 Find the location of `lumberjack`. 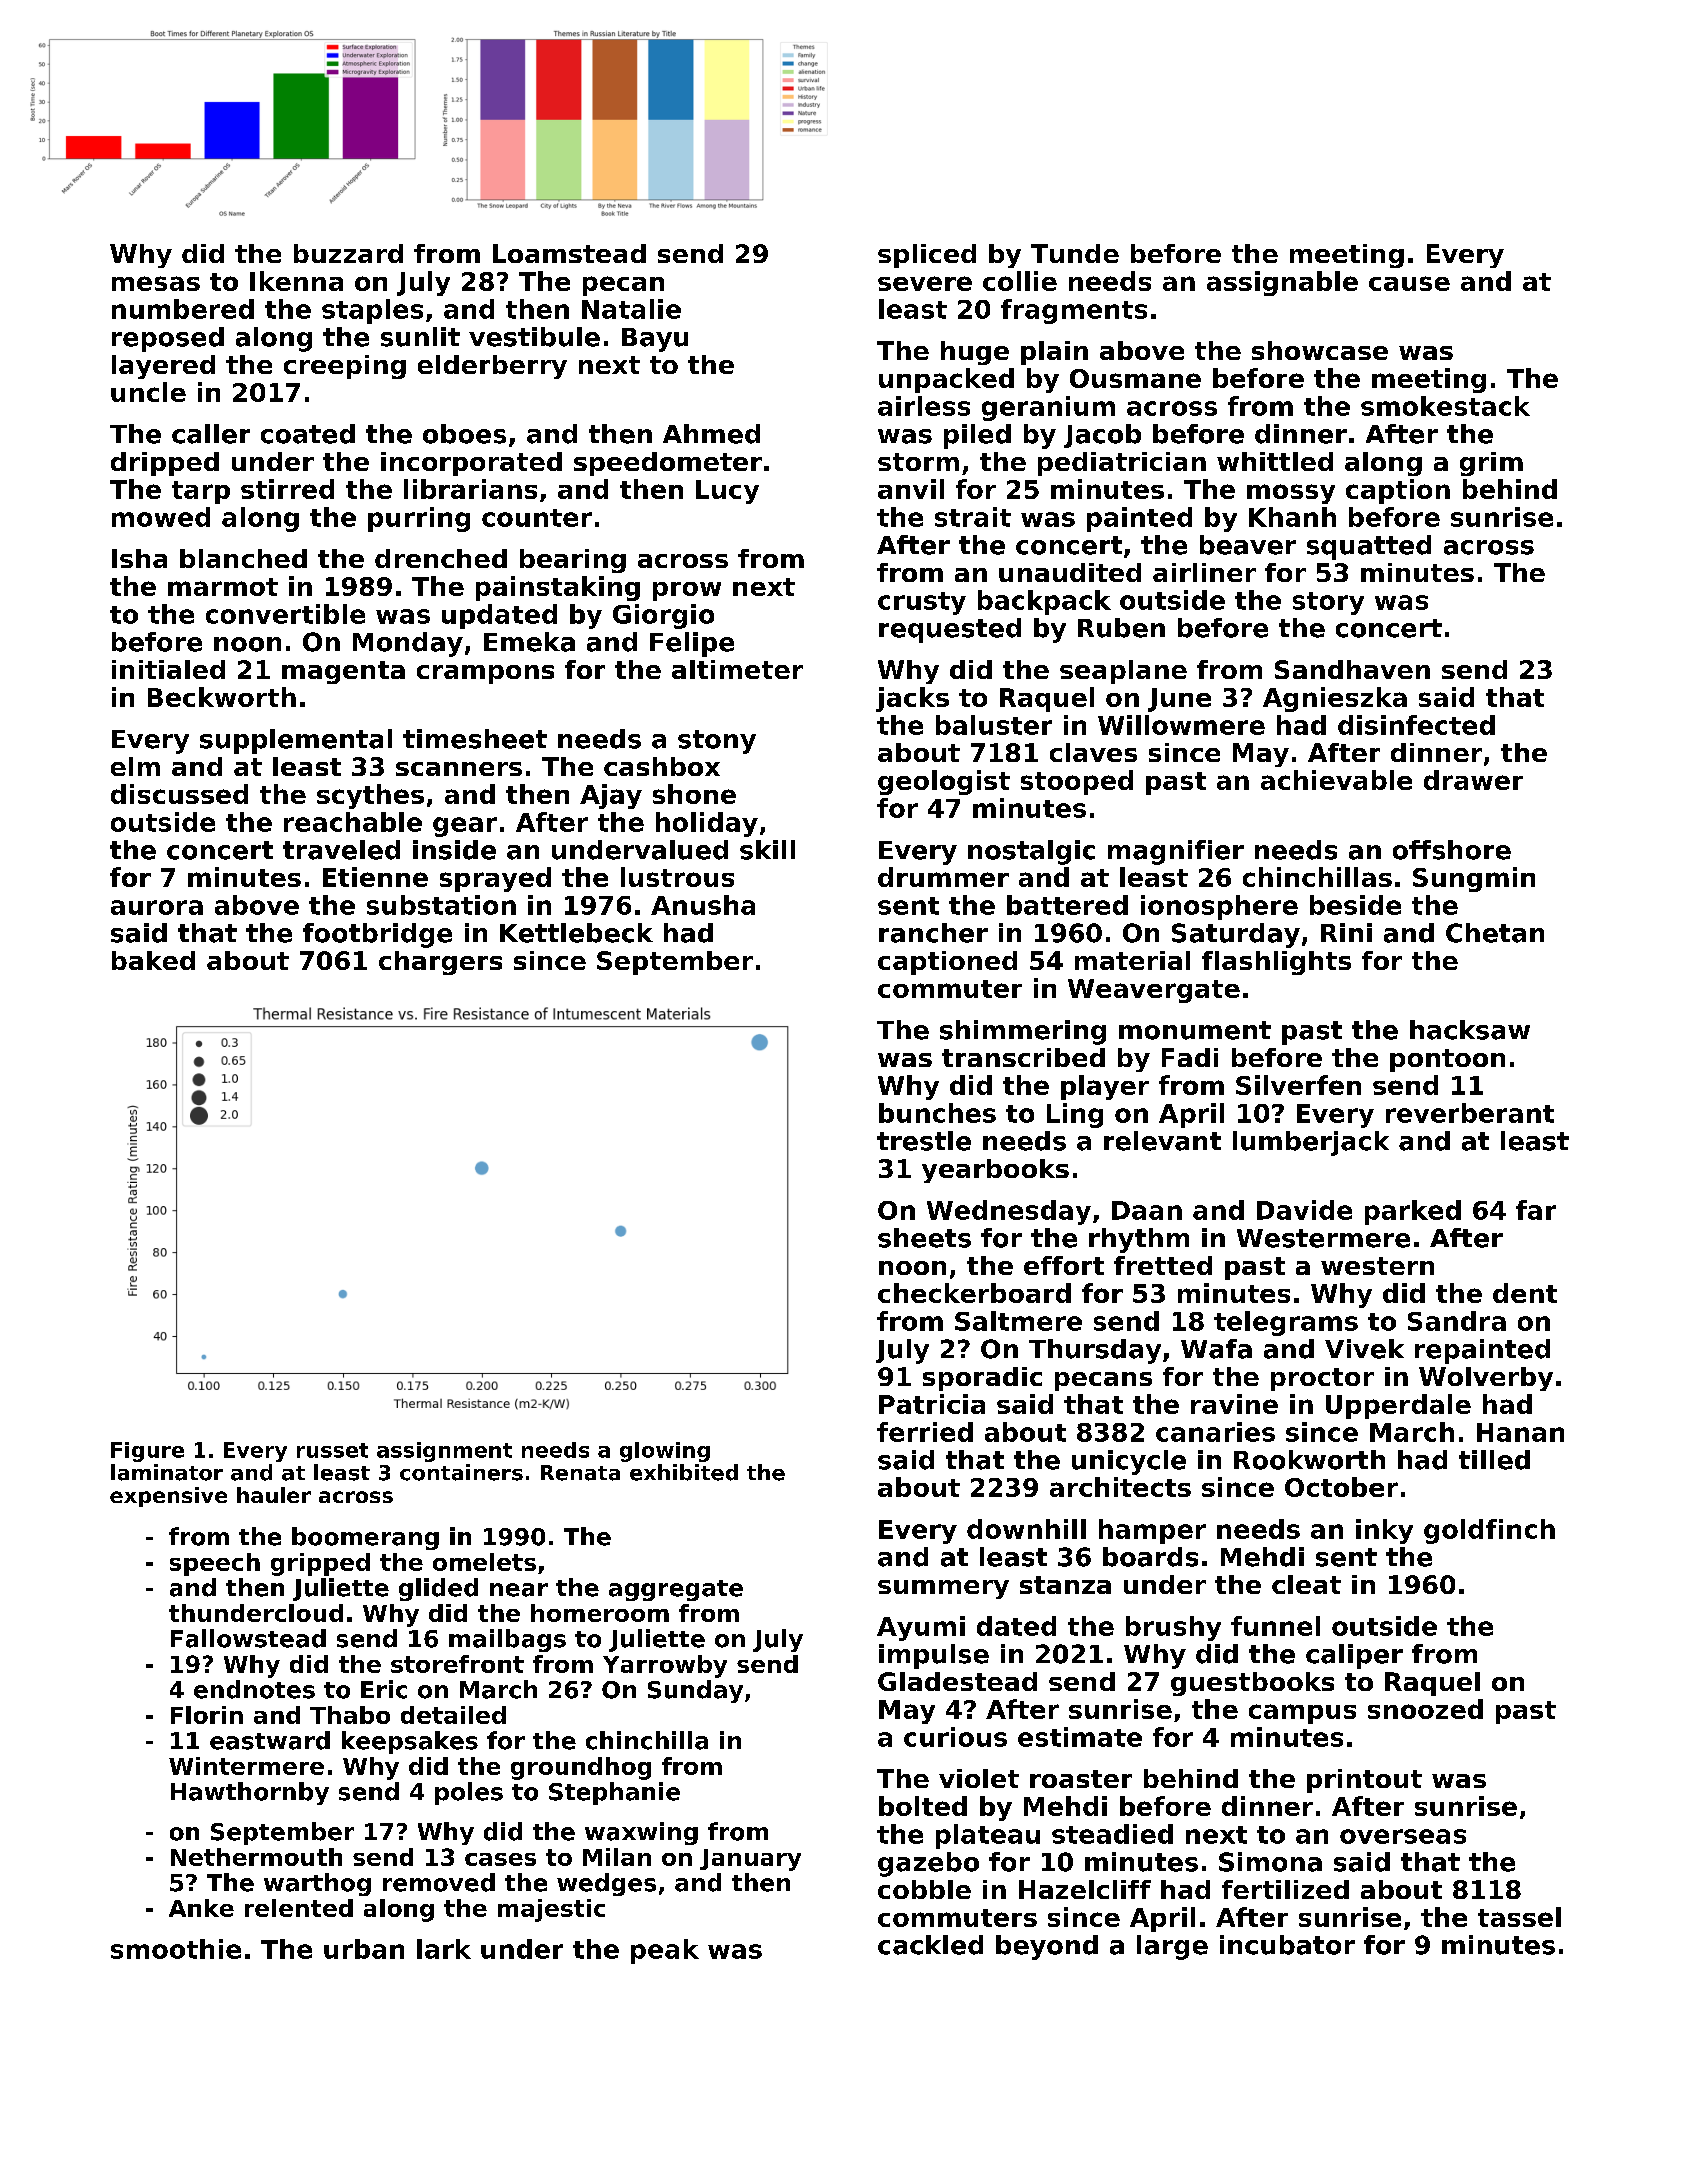

lumberjack is located at coordinates (1311, 1143).
